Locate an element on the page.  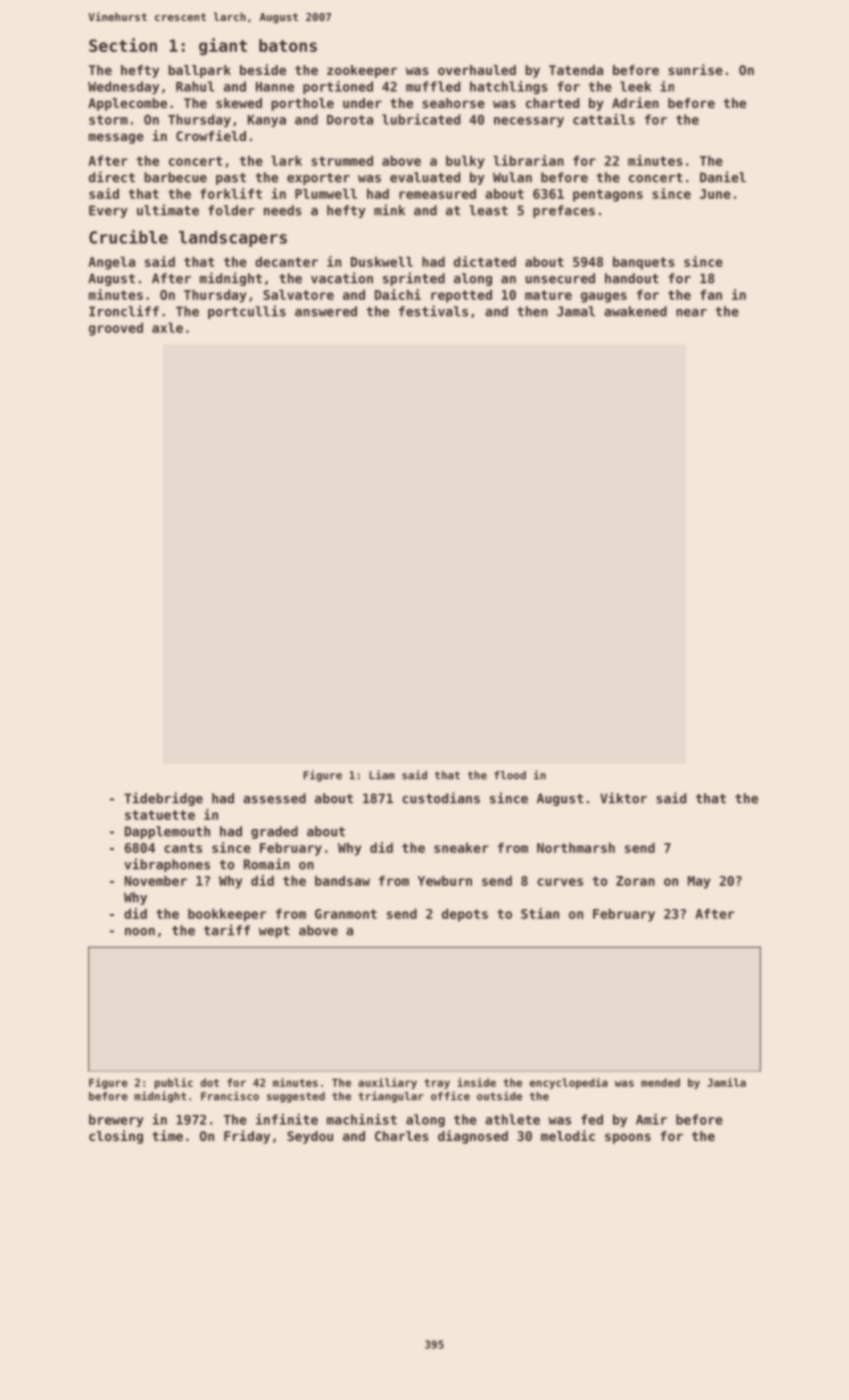
diagnosed is located at coordinates (473, 1137).
